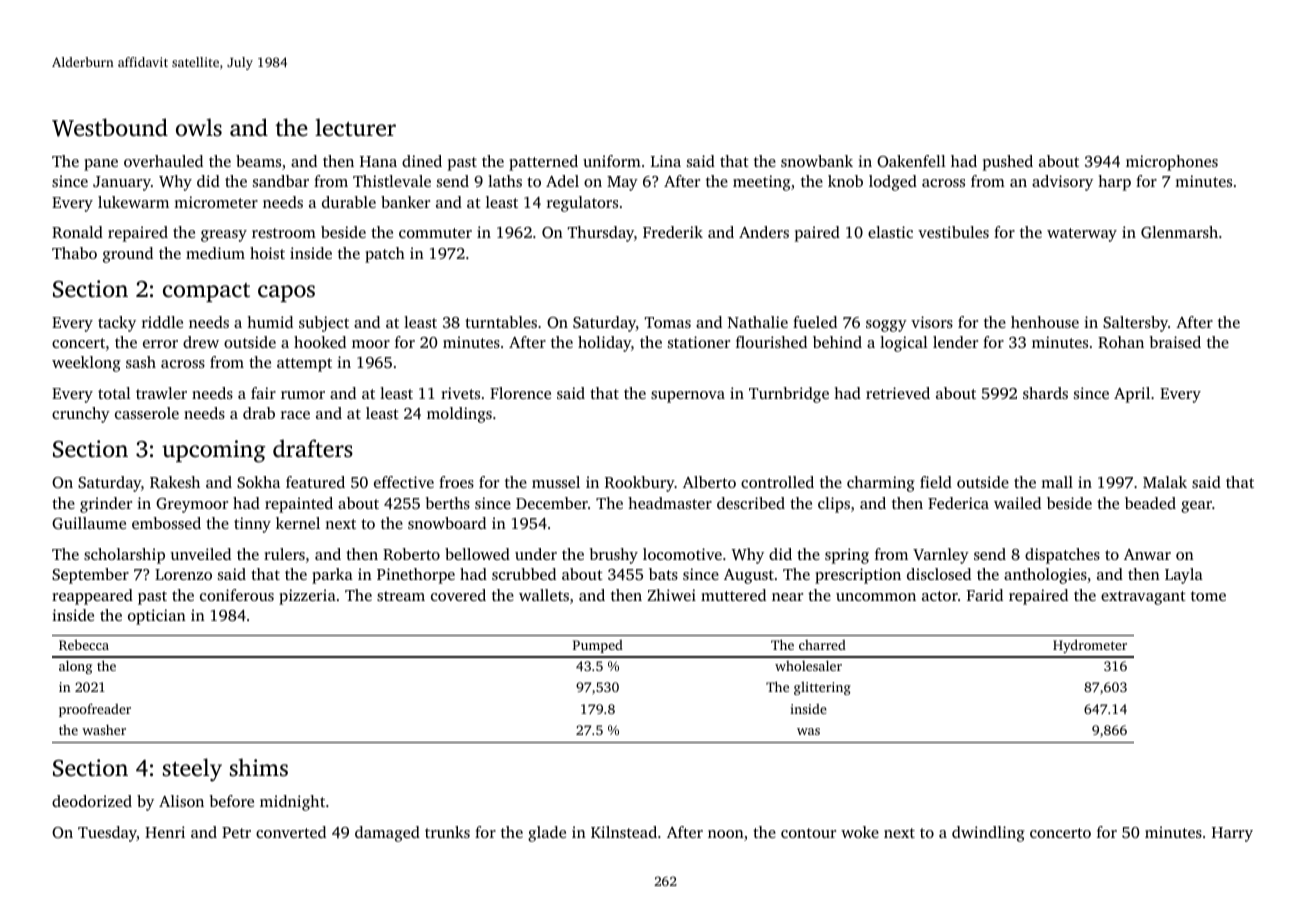 The width and height of the page is (1308, 924). I want to click on Tuesday, so click(107, 834).
